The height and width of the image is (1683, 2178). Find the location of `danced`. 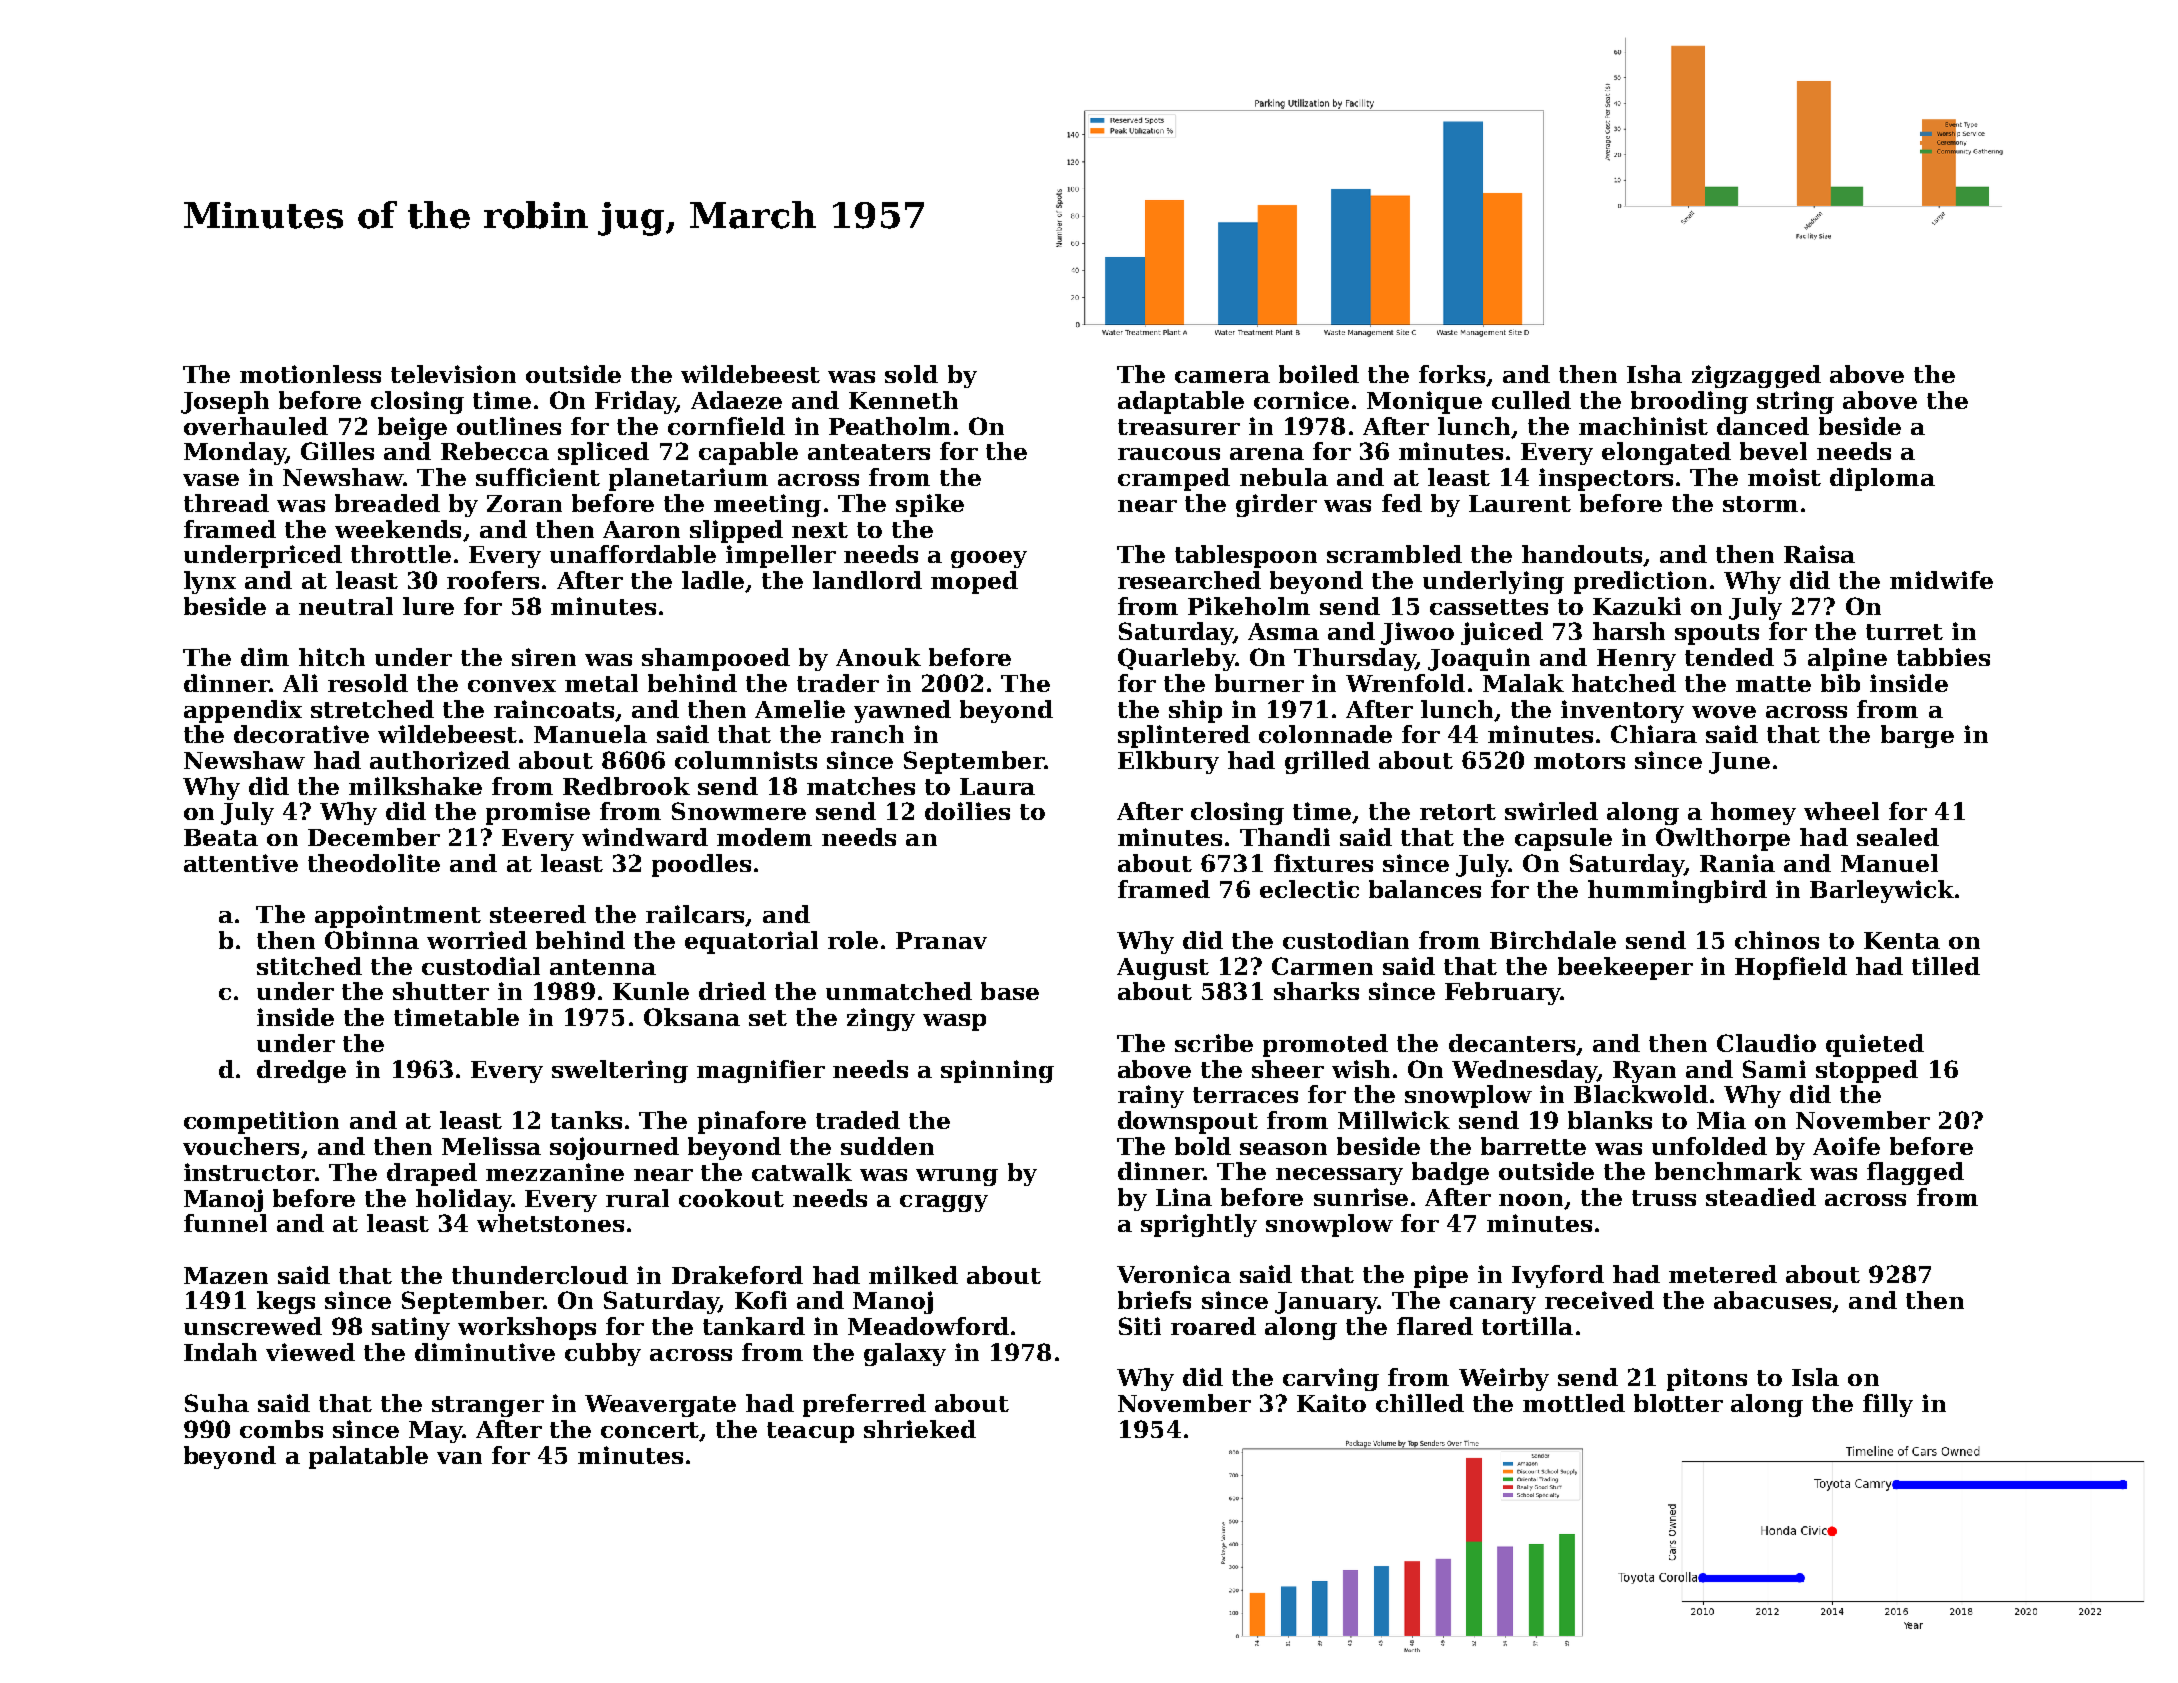

danced is located at coordinates (1763, 426).
